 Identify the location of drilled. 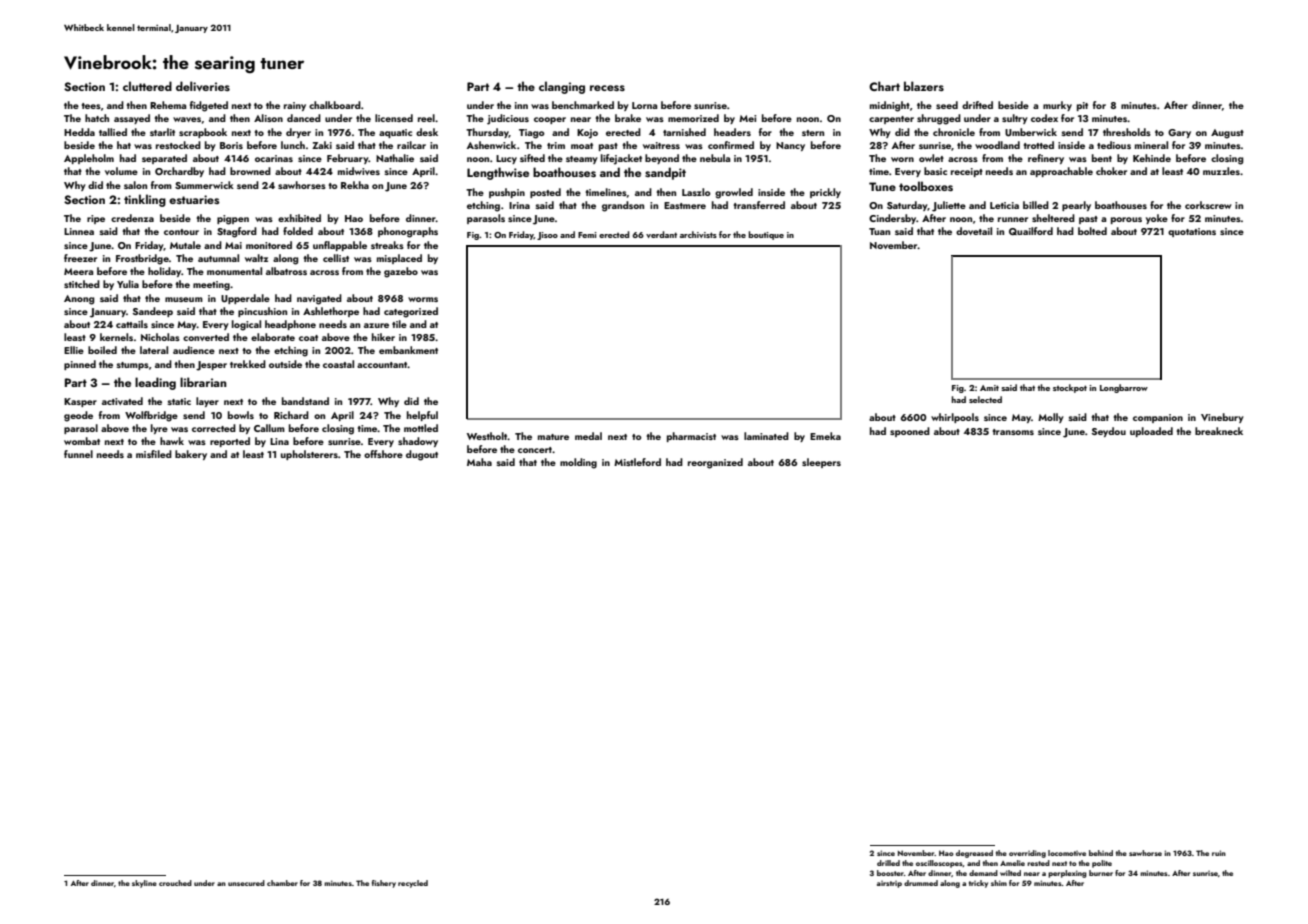
(888, 863).
